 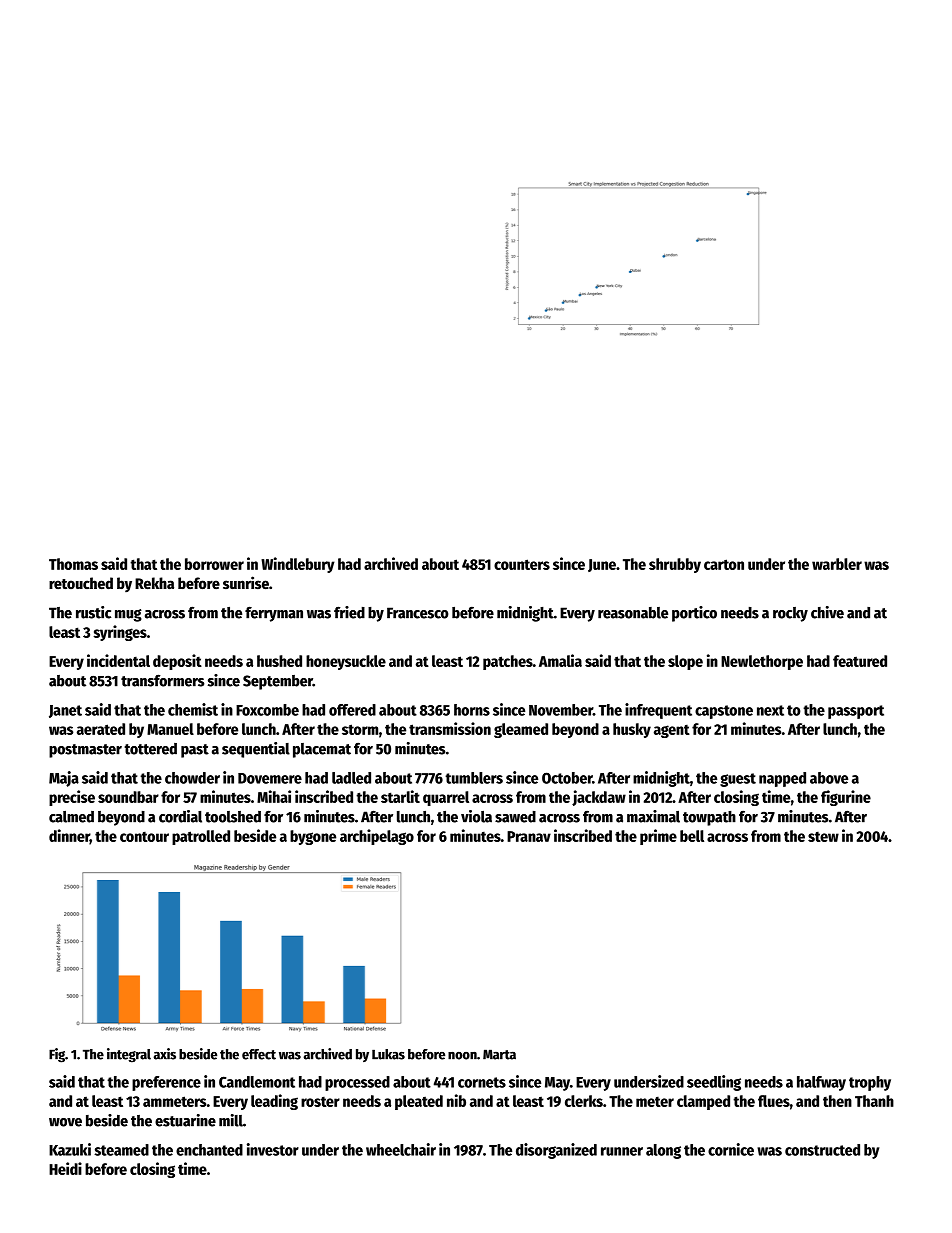 I want to click on Amalia, so click(x=560, y=660).
